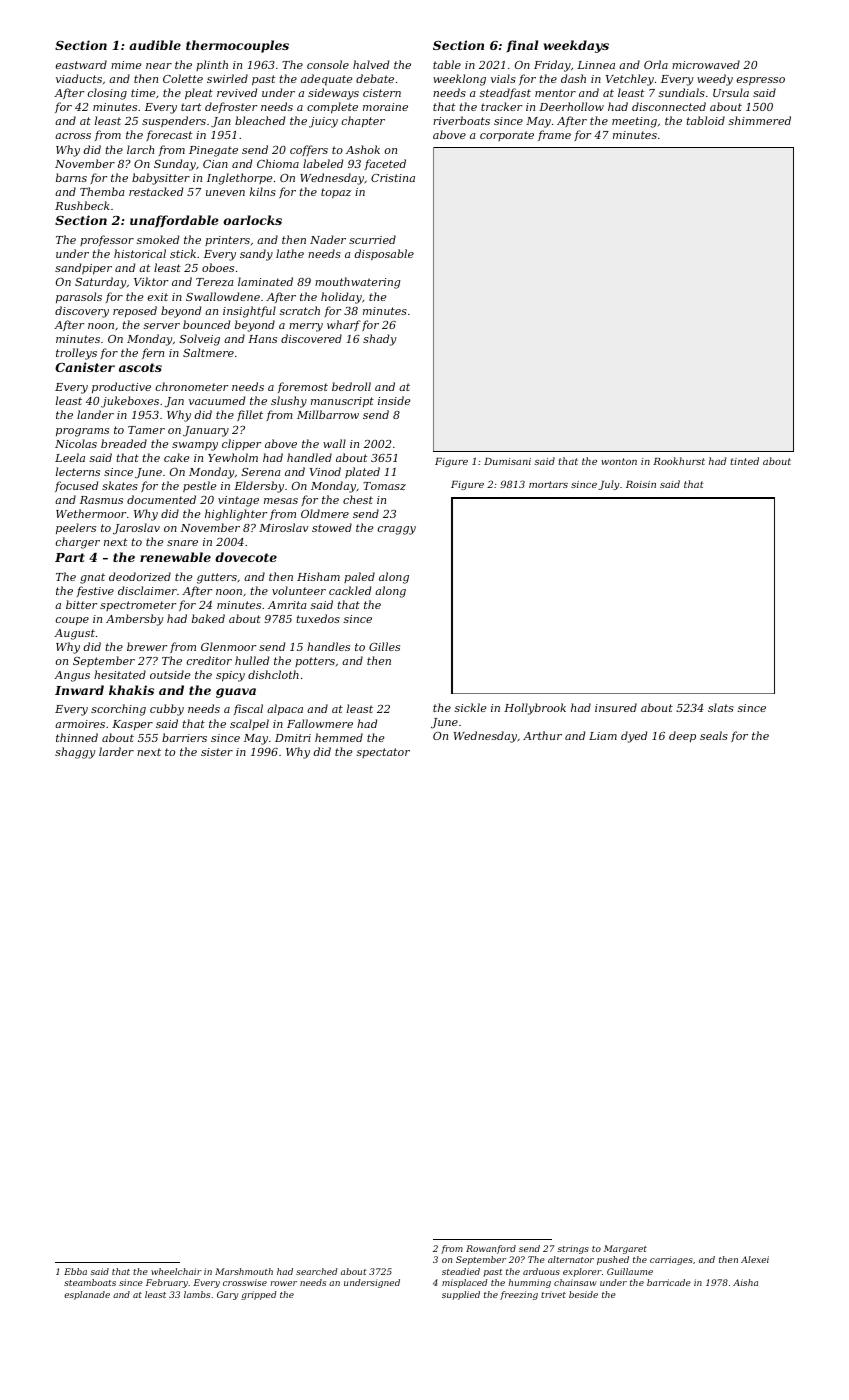 The height and width of the page is (1400, 849). Describe the element at coordinates (383, 753) in the page. I see `spectator` at that location.
